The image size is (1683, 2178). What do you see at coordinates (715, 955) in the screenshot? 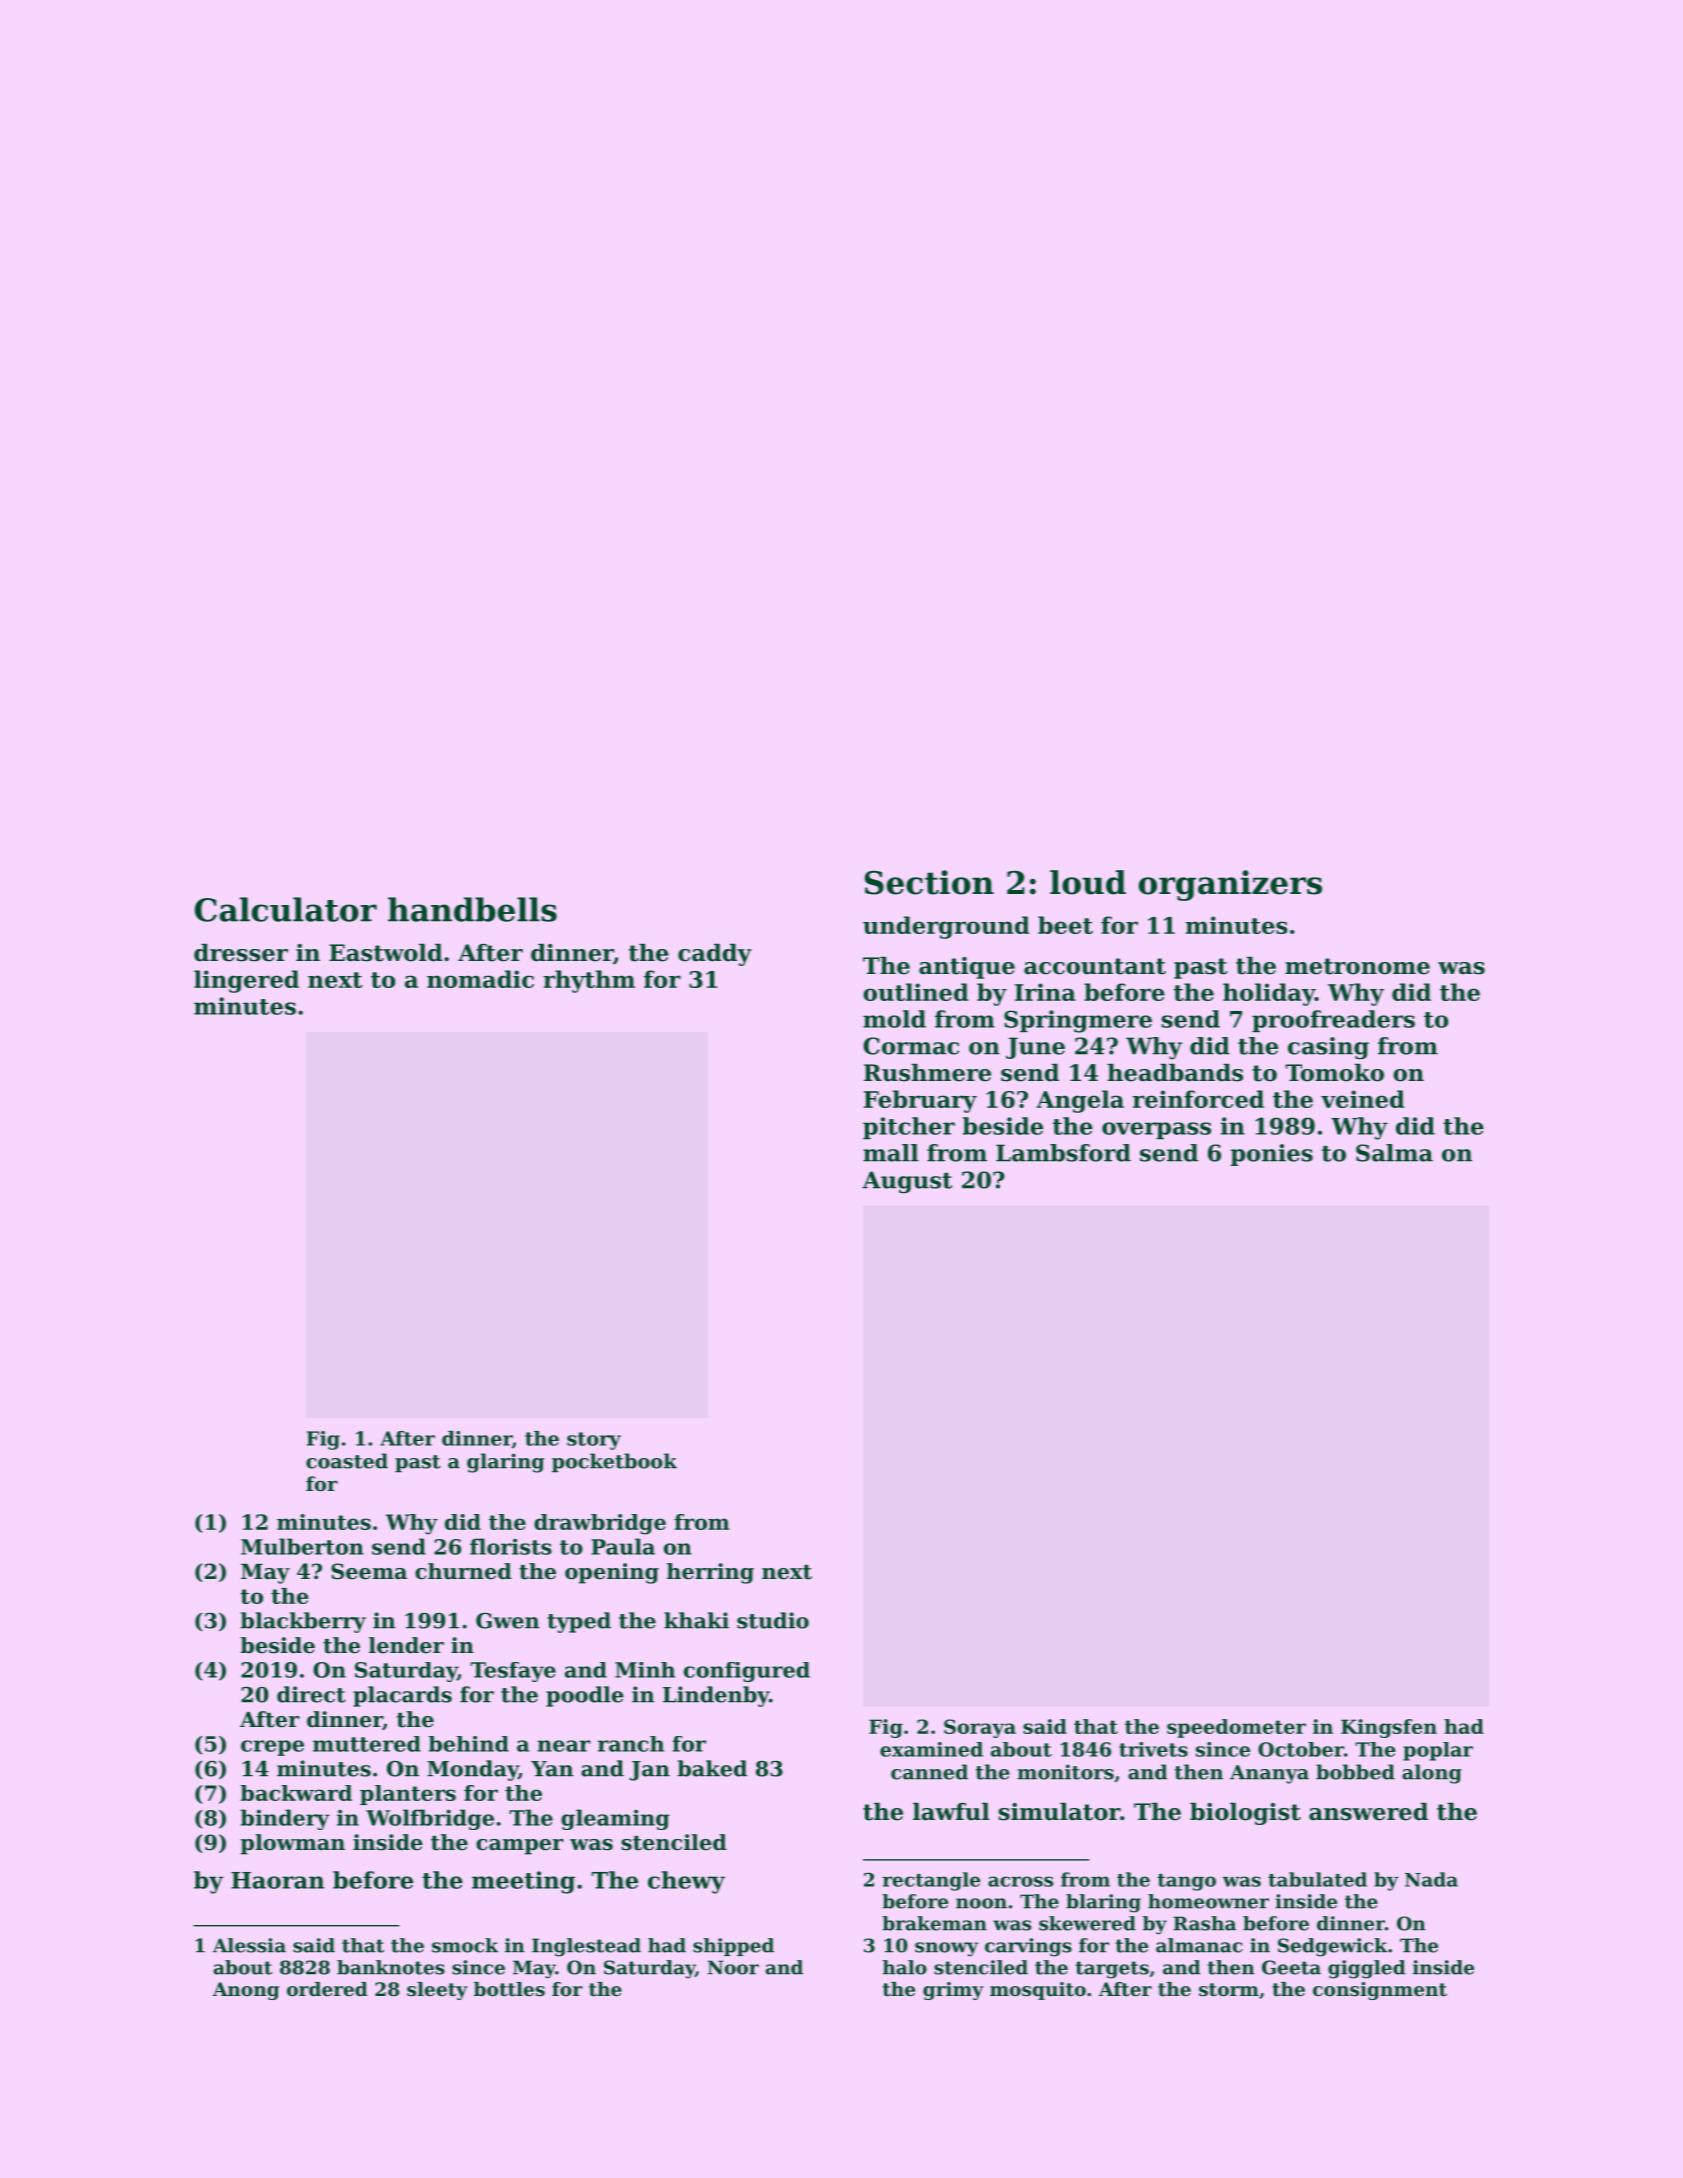
I see `caddy` at bounding box center [715, 955].
